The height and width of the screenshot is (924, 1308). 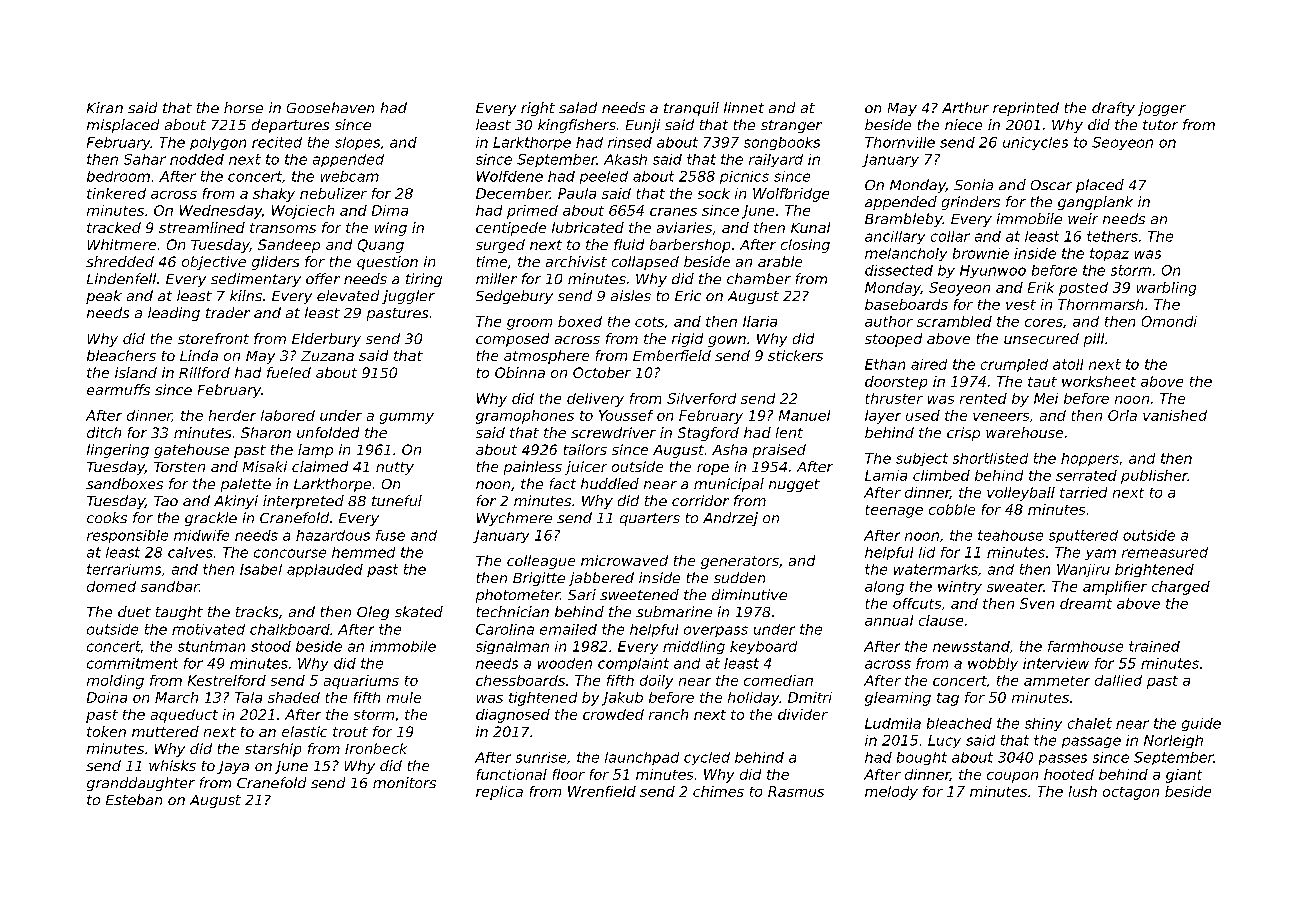 I want to click on Rasmus, so click(x=796, y=791).
